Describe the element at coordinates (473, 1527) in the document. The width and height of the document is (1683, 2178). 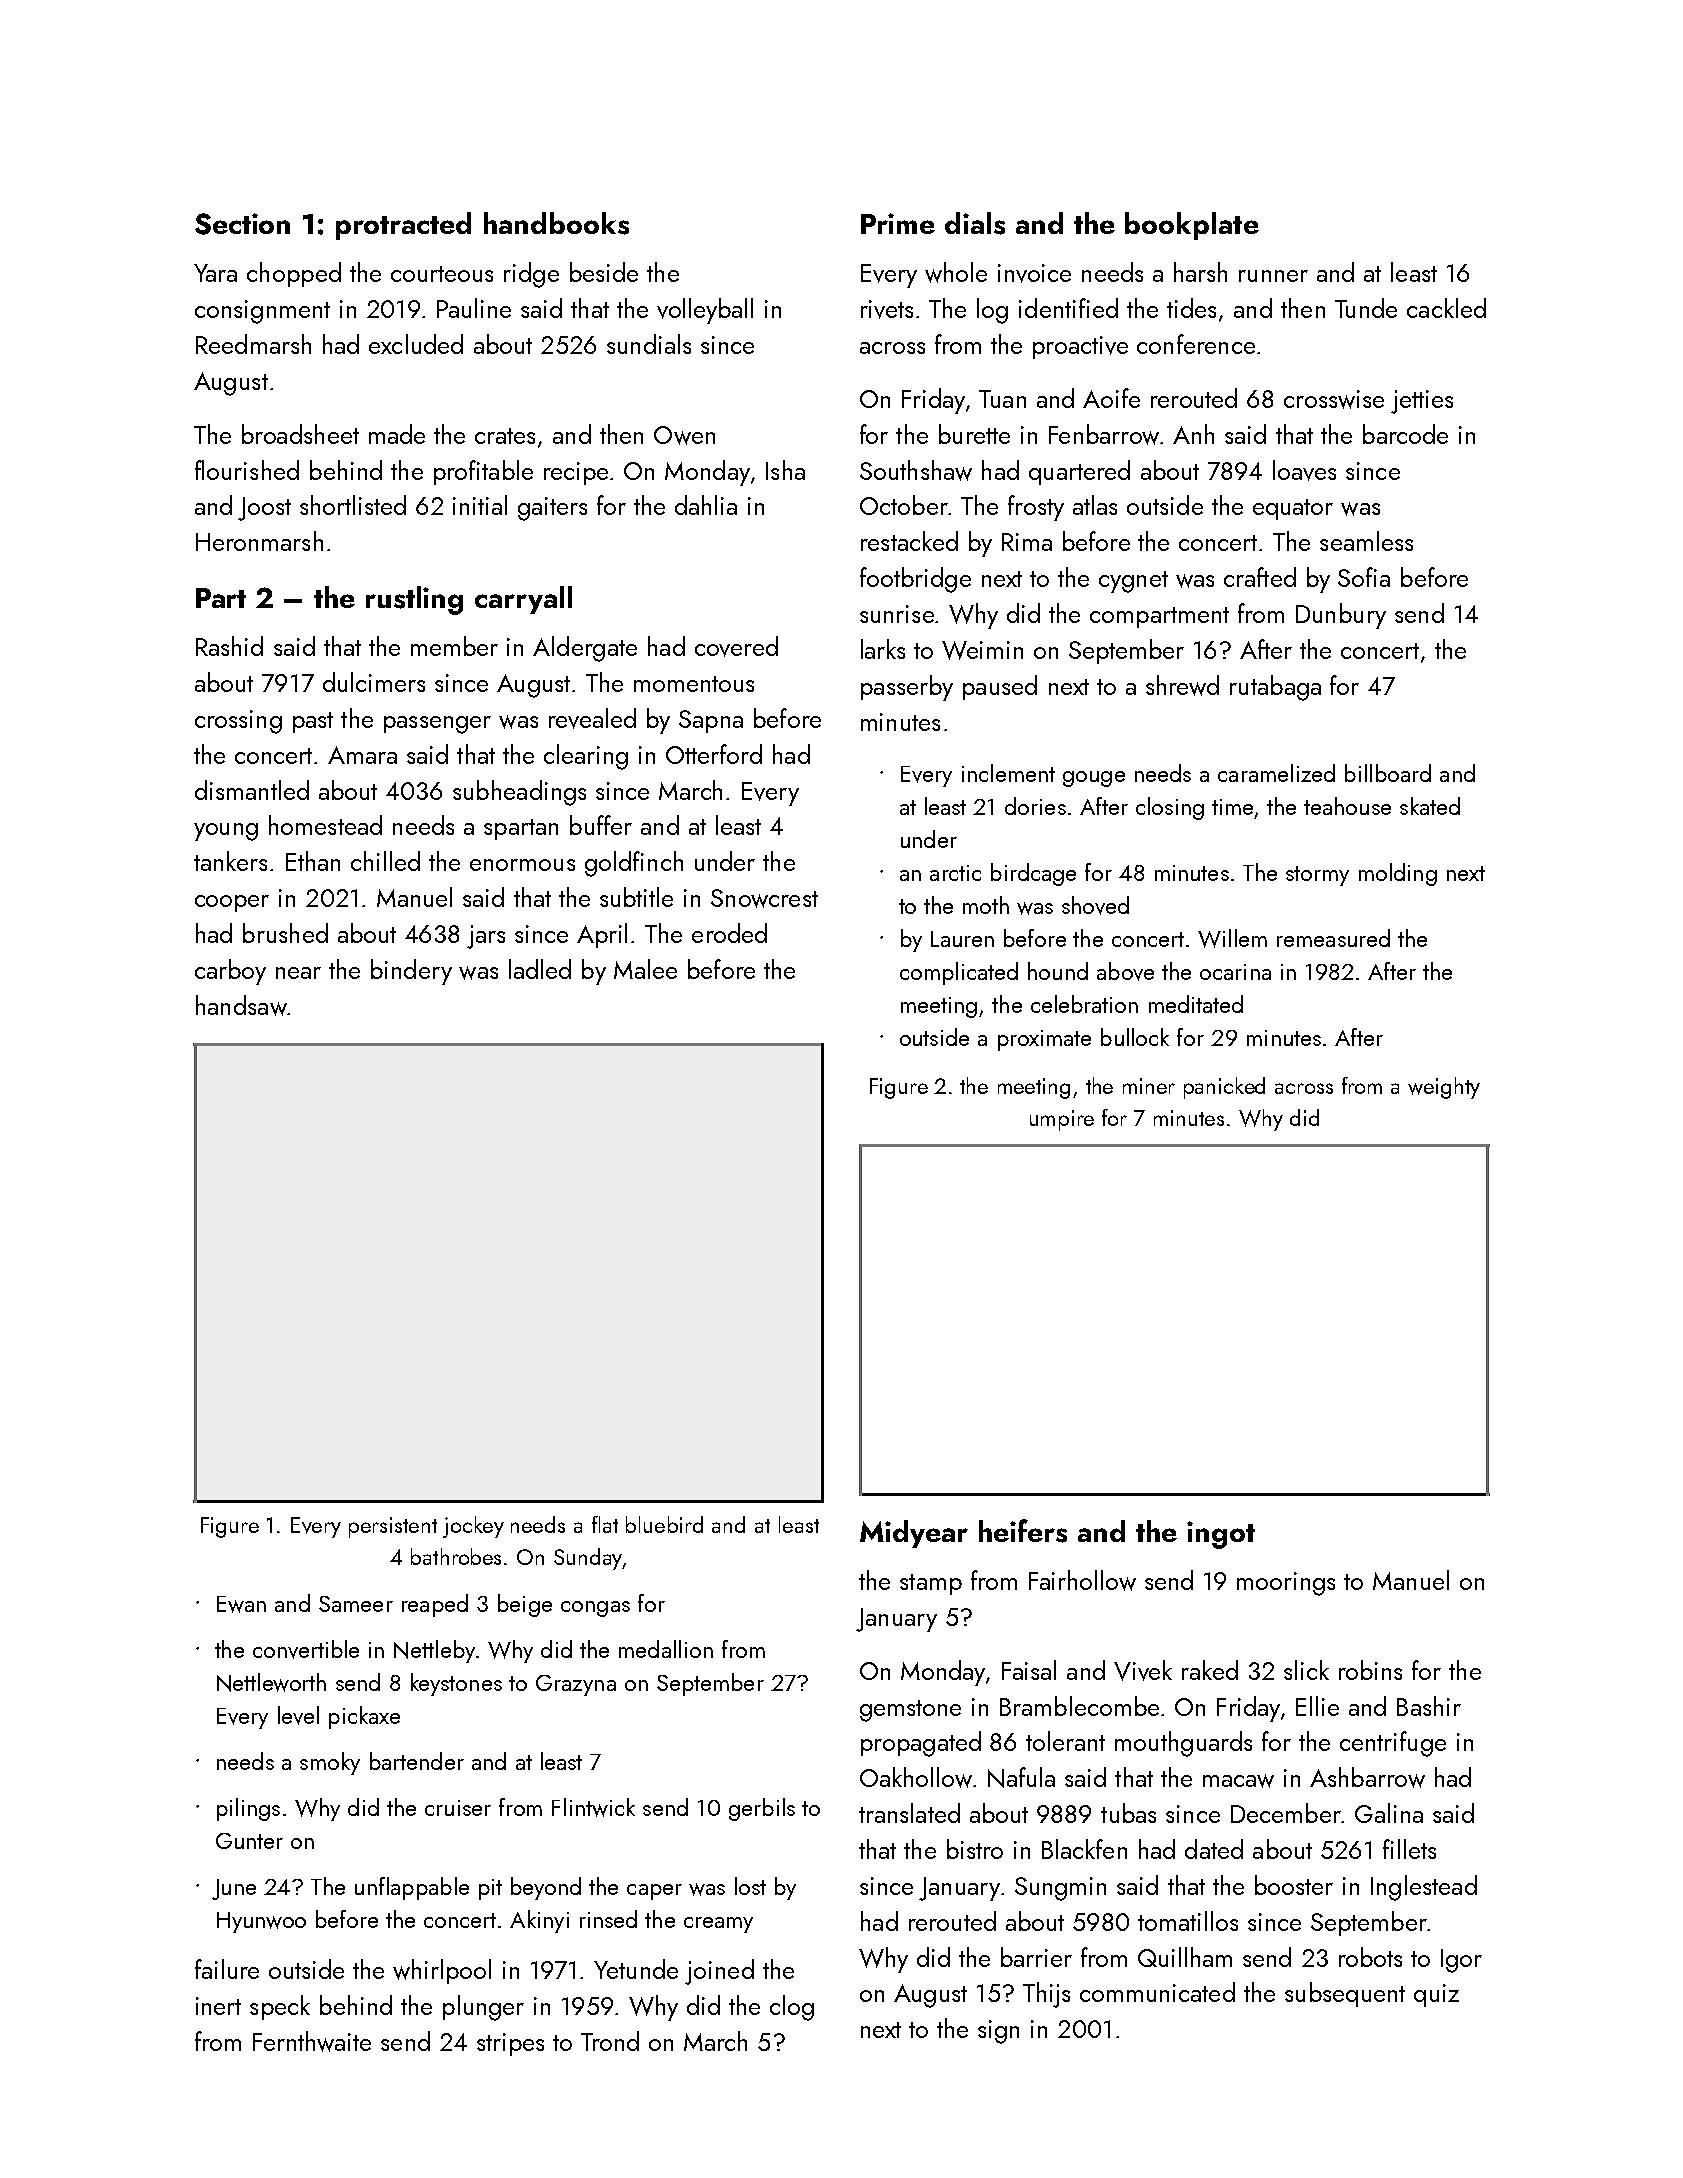
I see `jockey` at that location.
